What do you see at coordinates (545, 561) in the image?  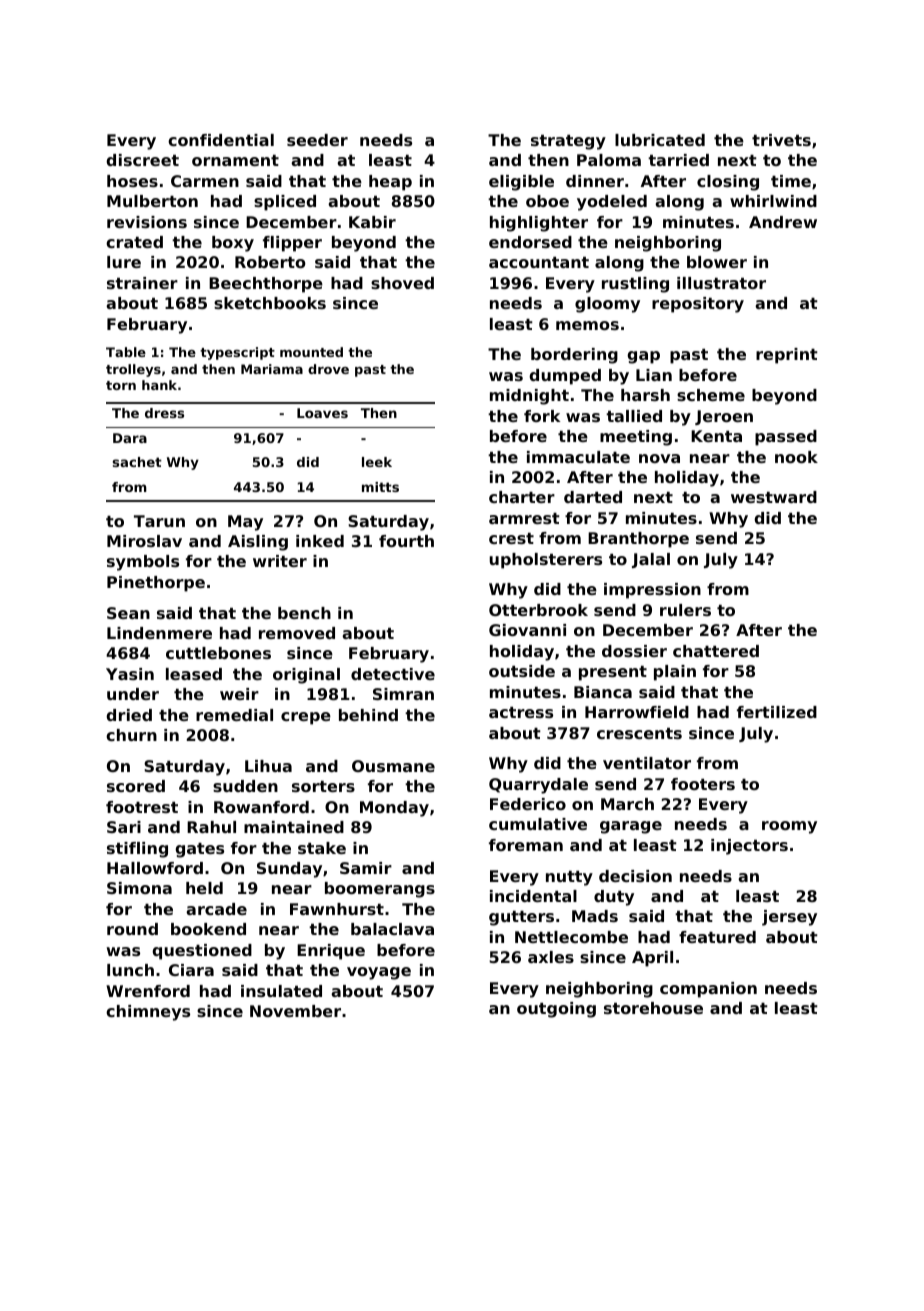 I see `upholsterers` at bounding box center [545, 561].
